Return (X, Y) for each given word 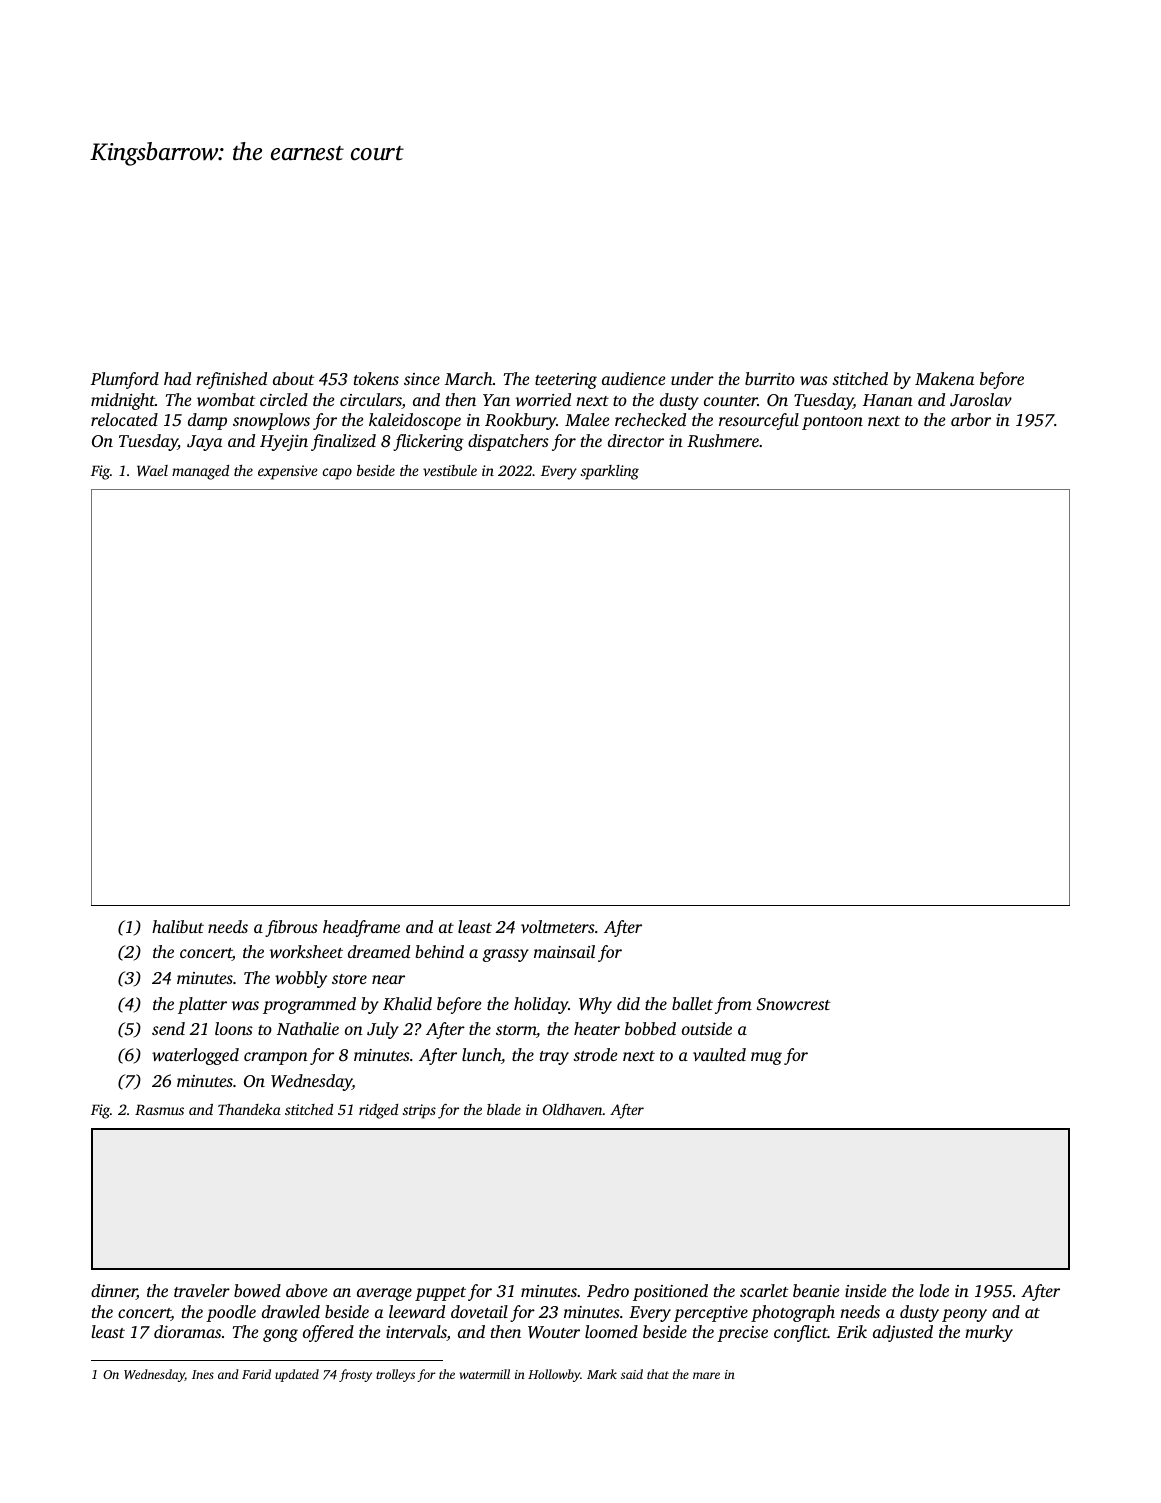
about (293, 378)
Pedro (608, 1290)
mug (766, 1058)
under (692, 378)
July (383, 1030)
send (168, 1028)
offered (328, 1333)
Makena (944, 378)
